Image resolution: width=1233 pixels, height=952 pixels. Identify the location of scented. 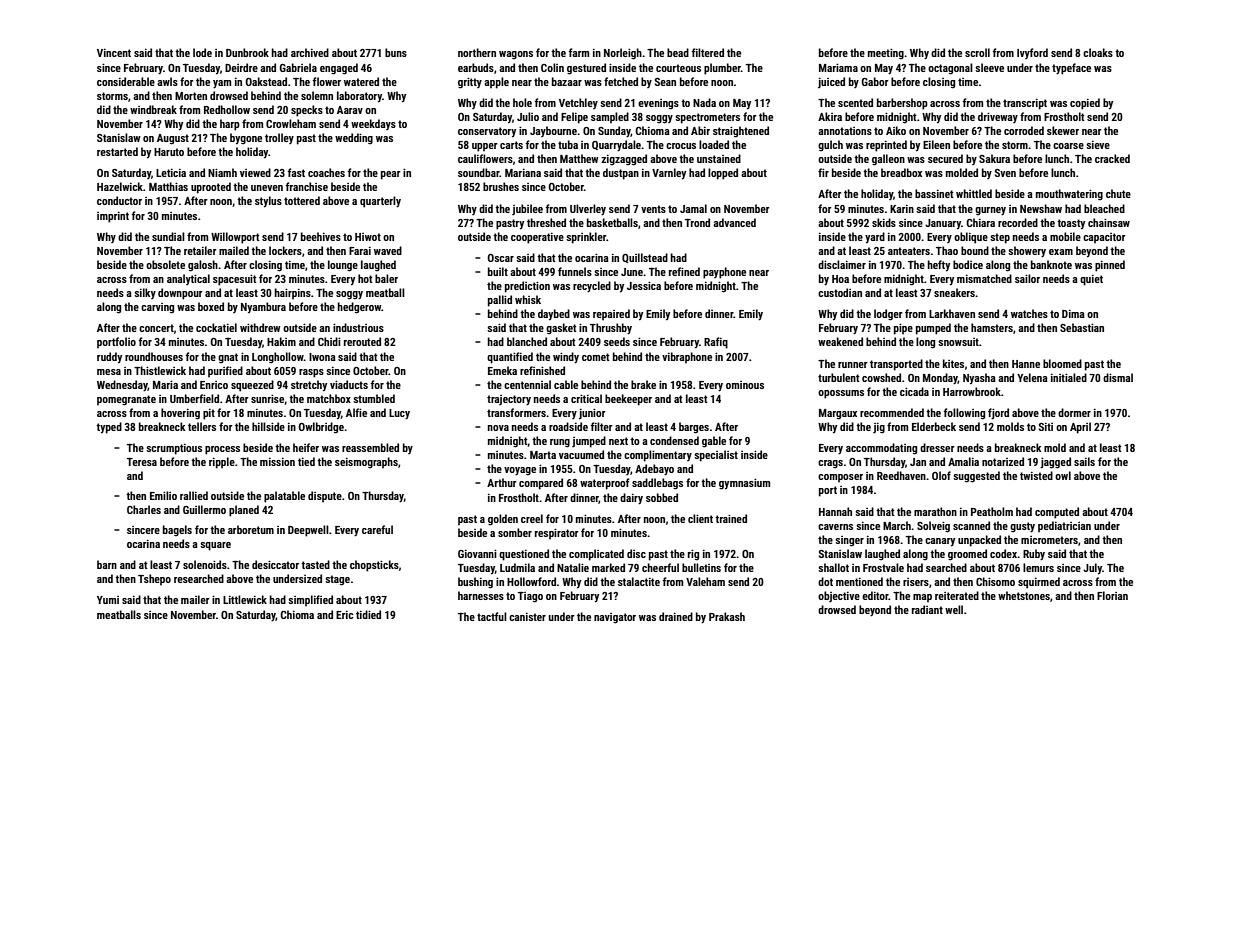
(855, 102).
